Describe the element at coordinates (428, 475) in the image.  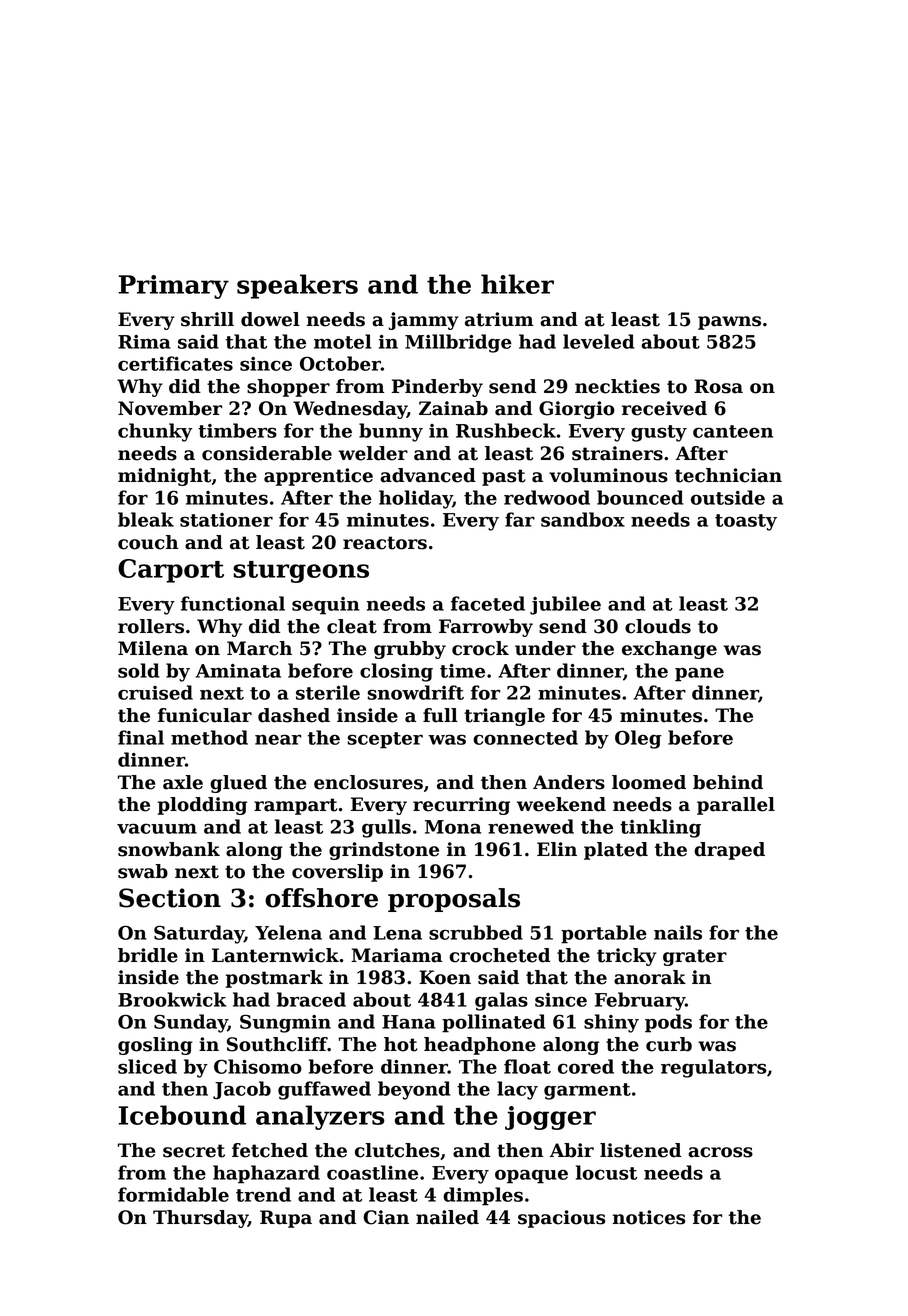
I see `advanced` at that location.
